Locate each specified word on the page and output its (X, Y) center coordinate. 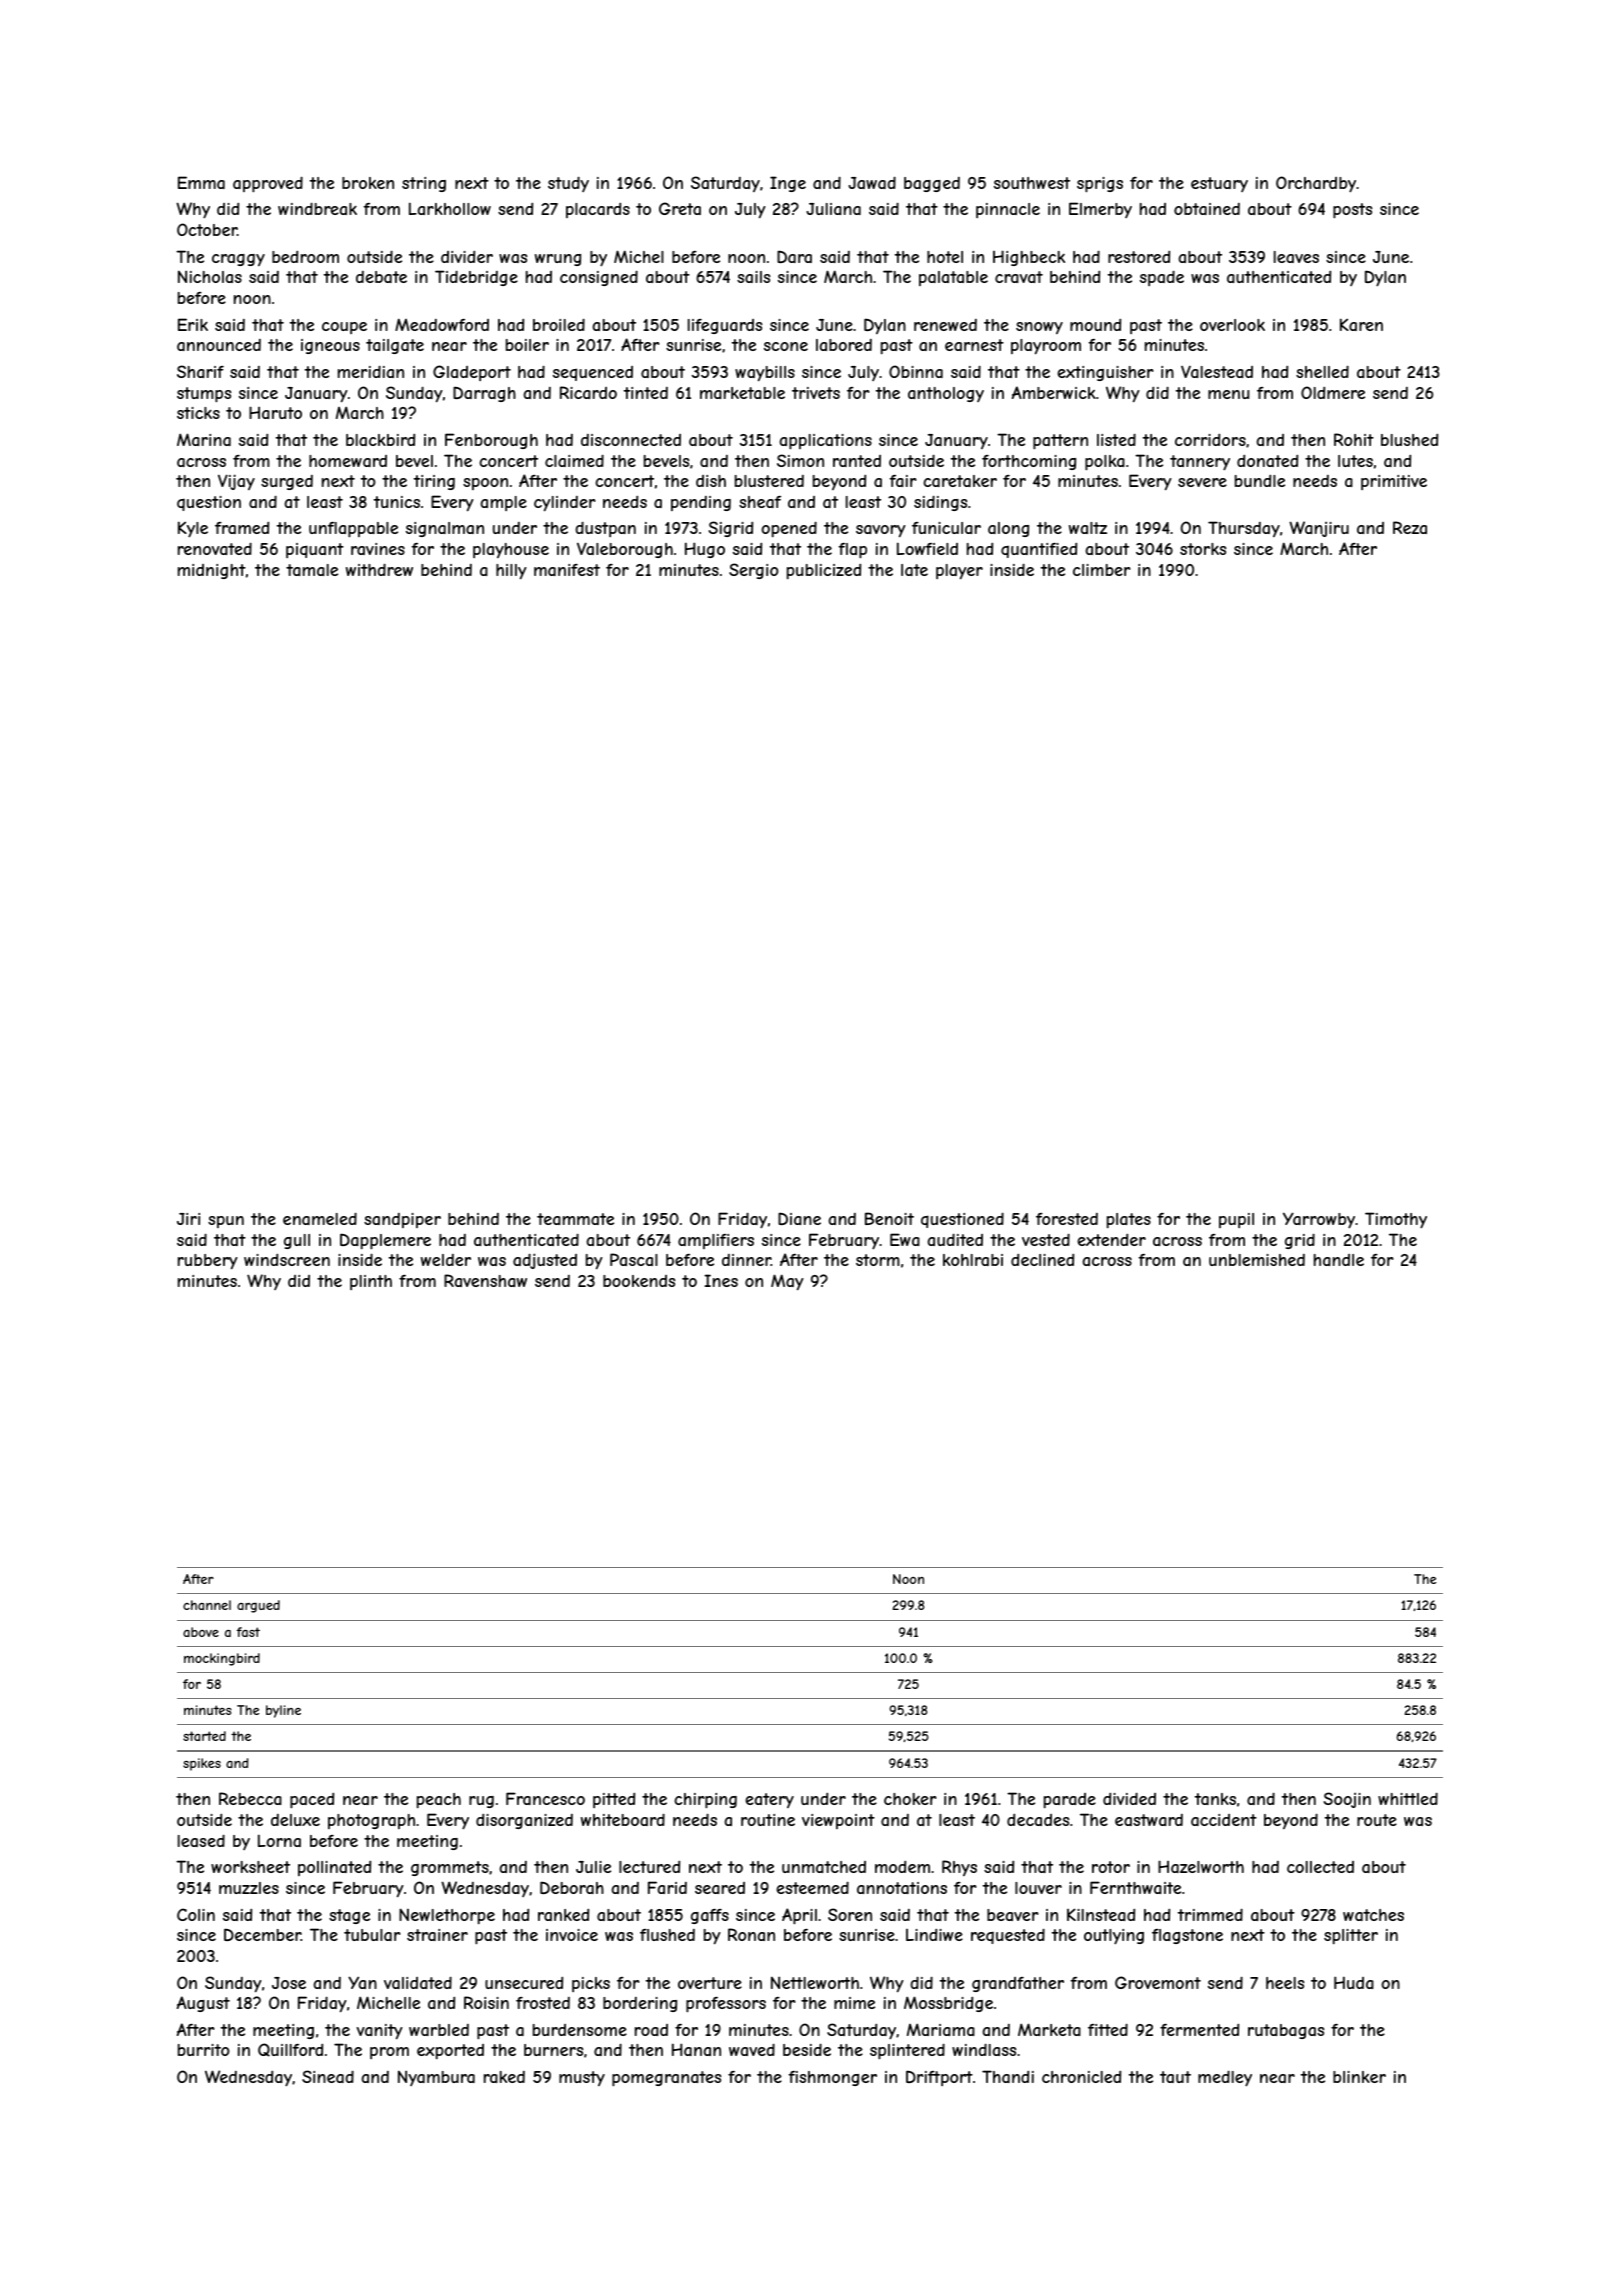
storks (1203, 549)
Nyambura (436, 2078)
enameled (320, 1218)
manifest (567, 570)
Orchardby (1316, 184)
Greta (680, 208)
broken (368, 183)
